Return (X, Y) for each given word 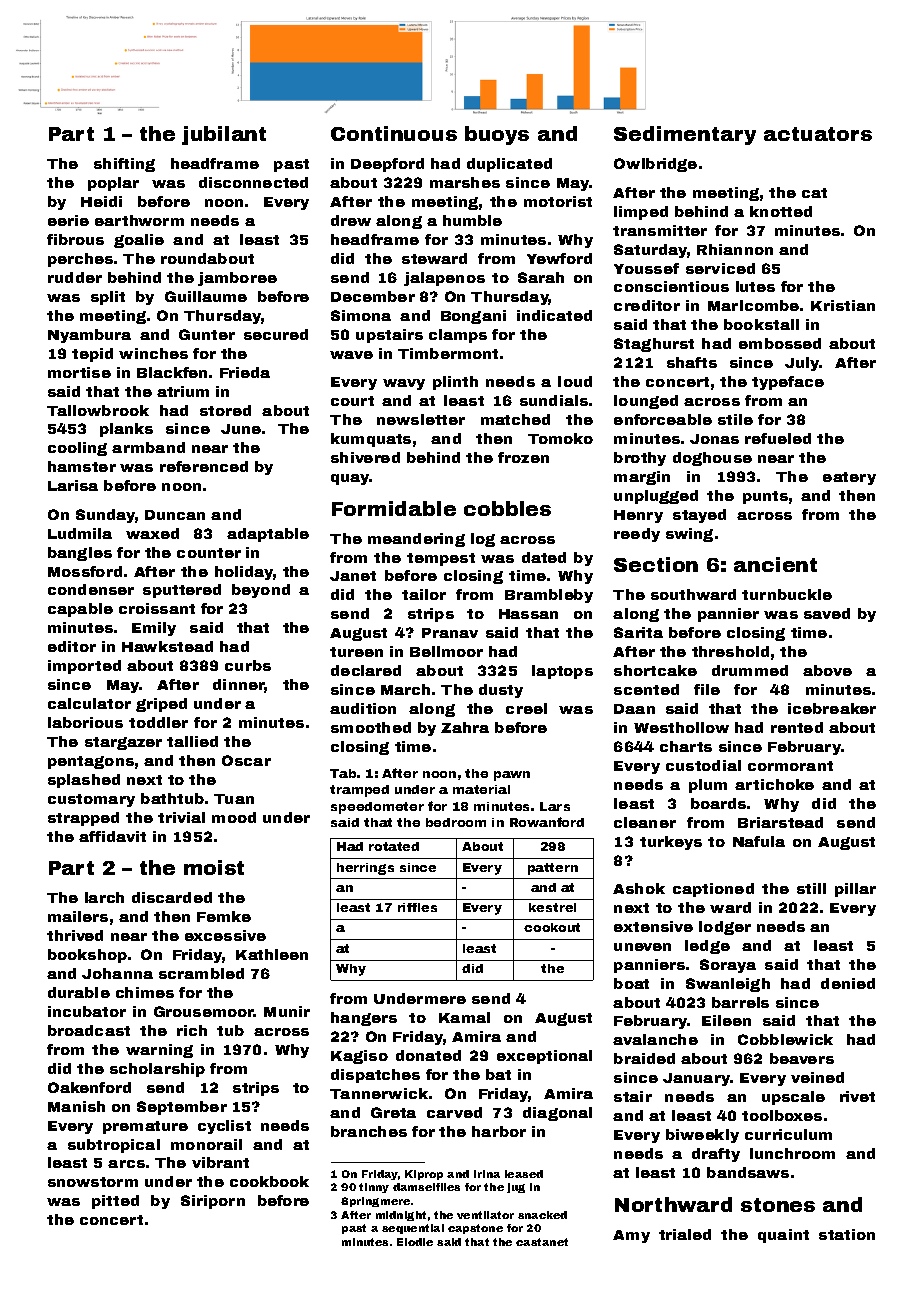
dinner (239, 686)
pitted (115, 1202)
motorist (558, 201)
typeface (788, 383)
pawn (512, 776)
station (847, 1234)
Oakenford (89, 1087)
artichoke (774, 784)
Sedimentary (685, 135)
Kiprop (424, 1175)
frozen (523, 457)
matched (515, 419)
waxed (152, 533)
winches (153, 353)
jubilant (224, 135)
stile (735, 419)
